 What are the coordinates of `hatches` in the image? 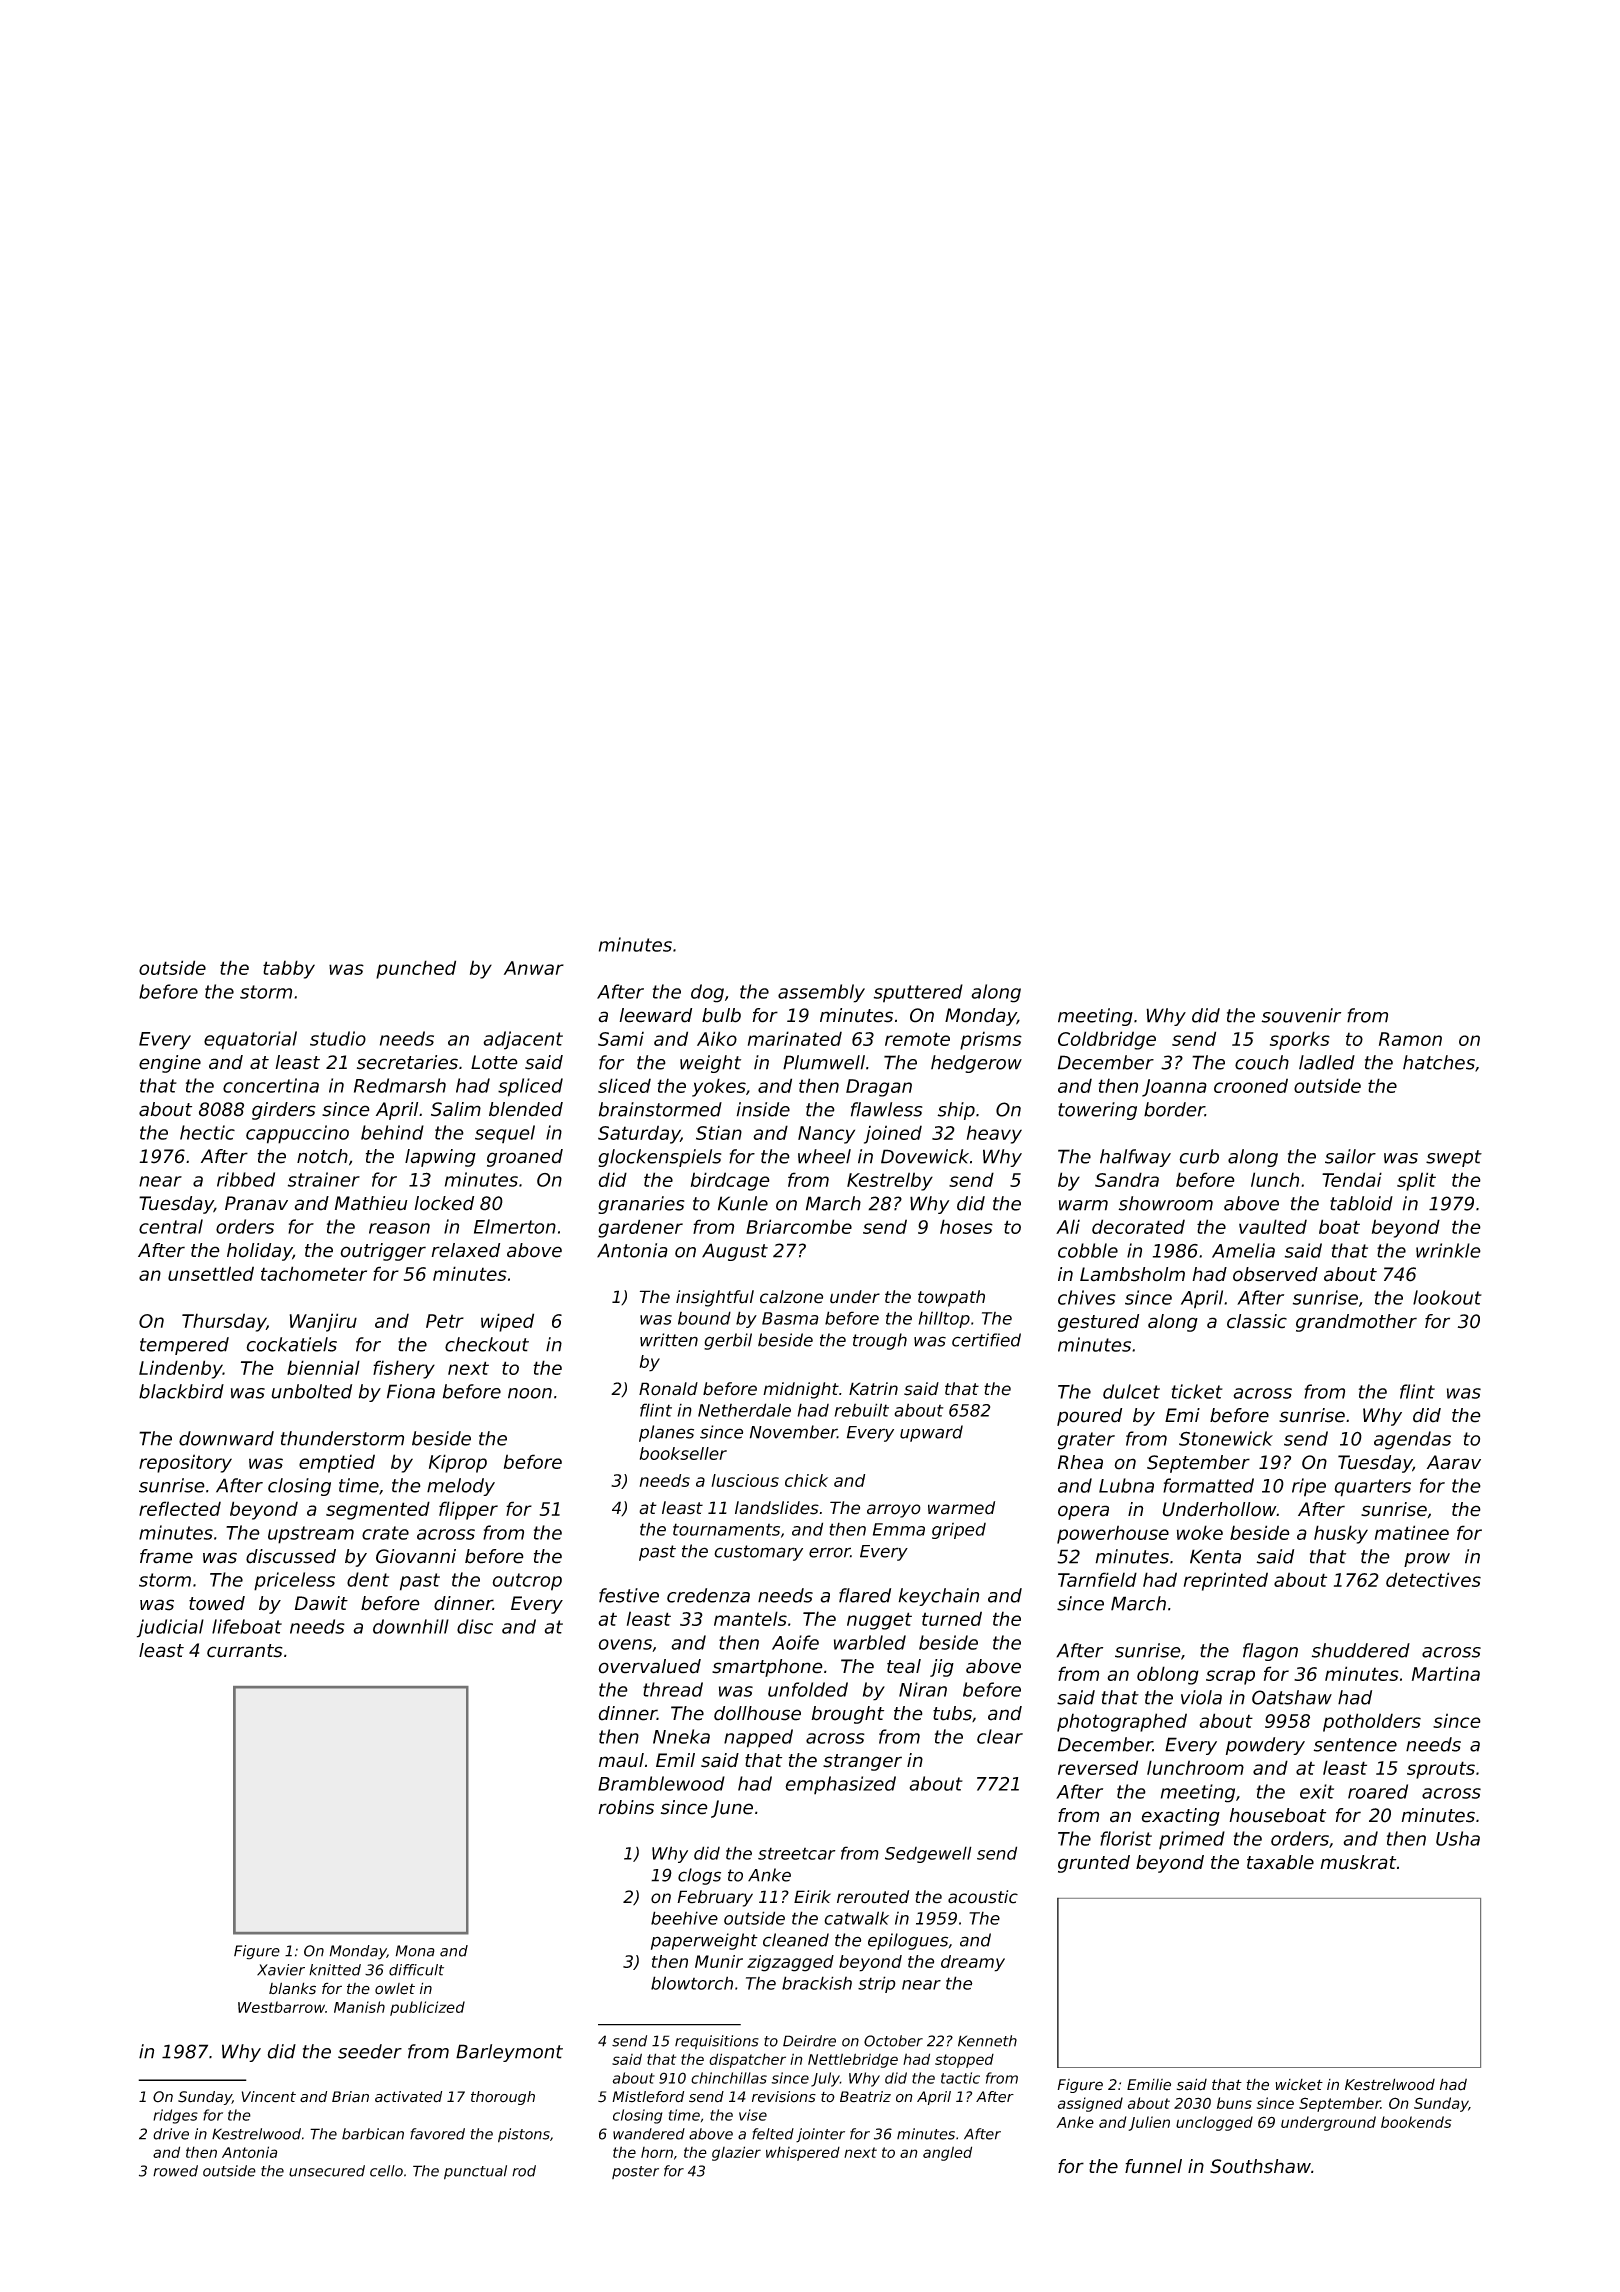 It's located at (1439, 1062).
